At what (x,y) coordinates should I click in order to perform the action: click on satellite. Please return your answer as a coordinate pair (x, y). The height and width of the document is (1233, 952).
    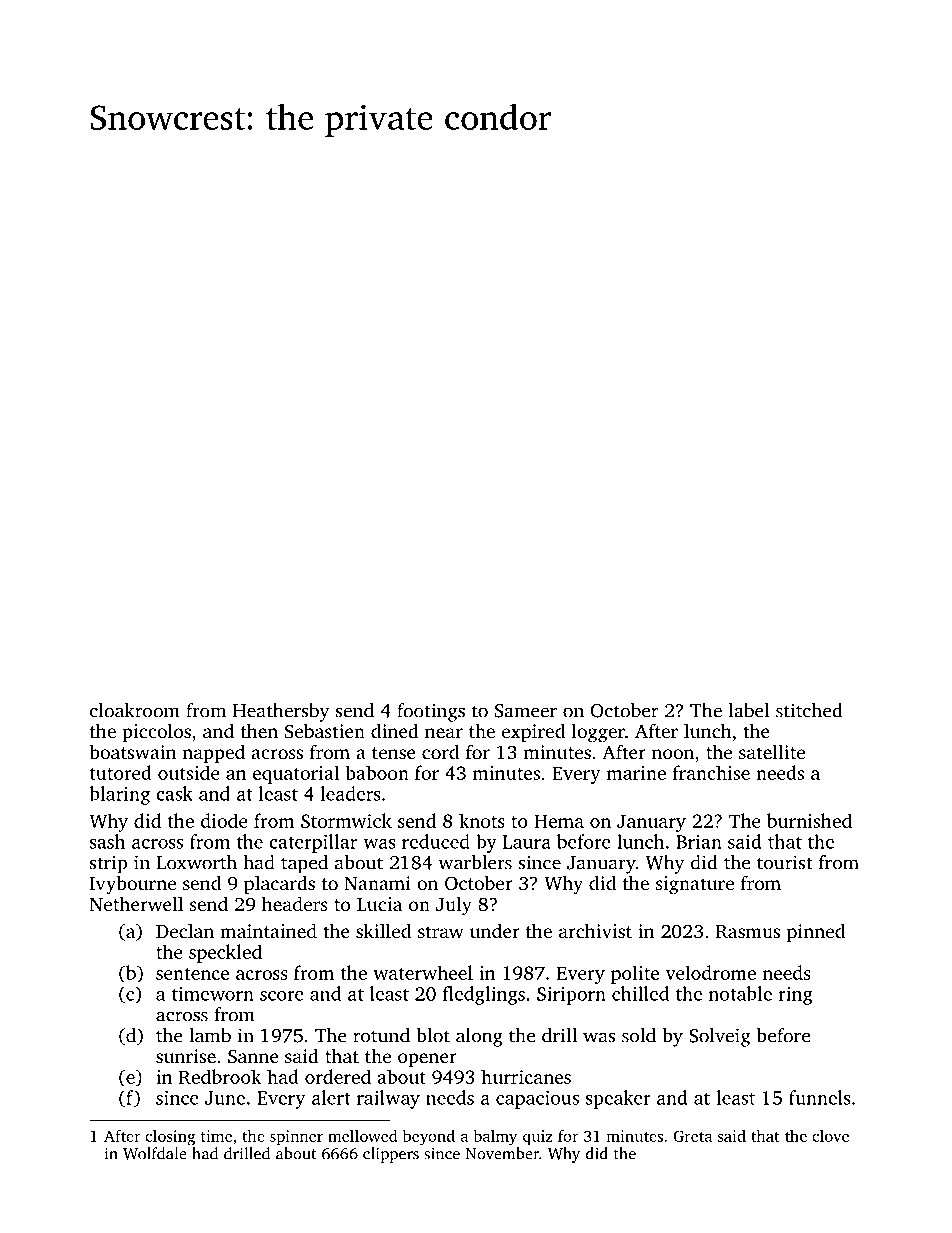
    Looking at the image, I should click on (772, 751).
